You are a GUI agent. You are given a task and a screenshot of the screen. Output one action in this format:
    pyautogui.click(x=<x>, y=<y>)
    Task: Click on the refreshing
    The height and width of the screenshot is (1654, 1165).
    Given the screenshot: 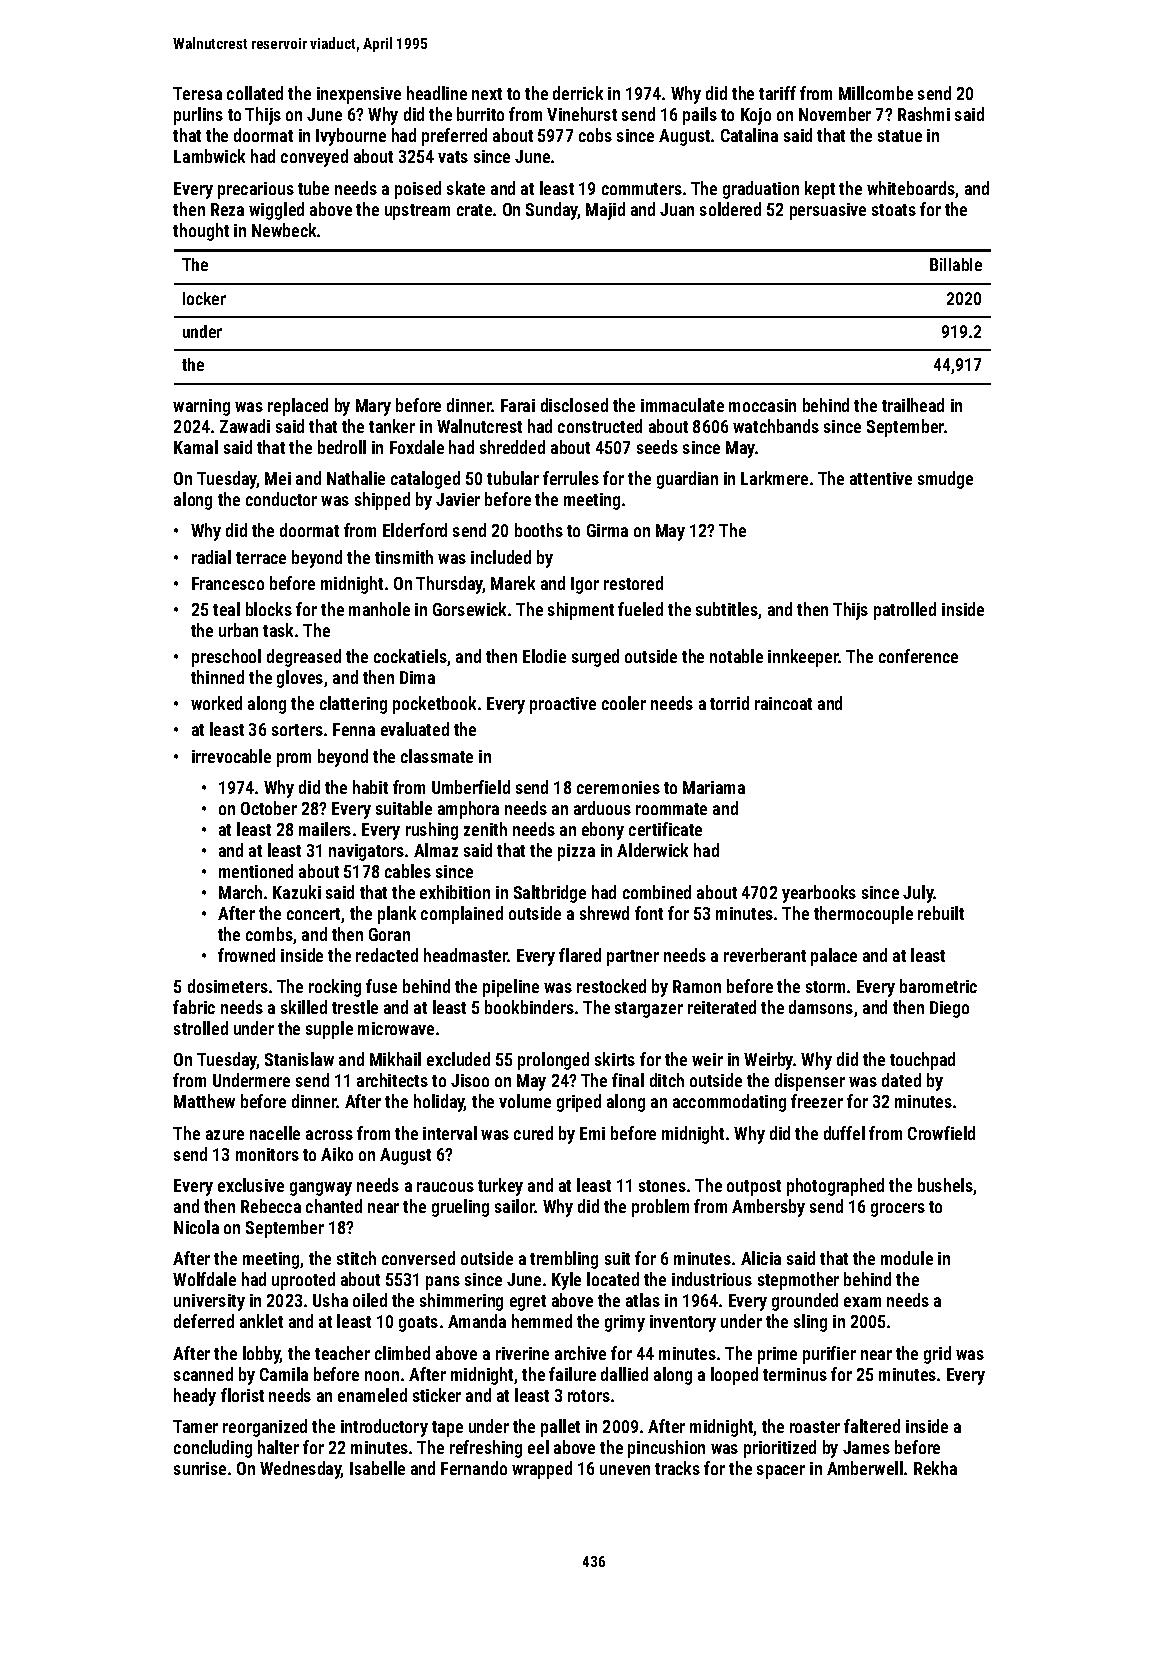 What is the action you would take?
    pyautogui.click(x=486, y=1449)
